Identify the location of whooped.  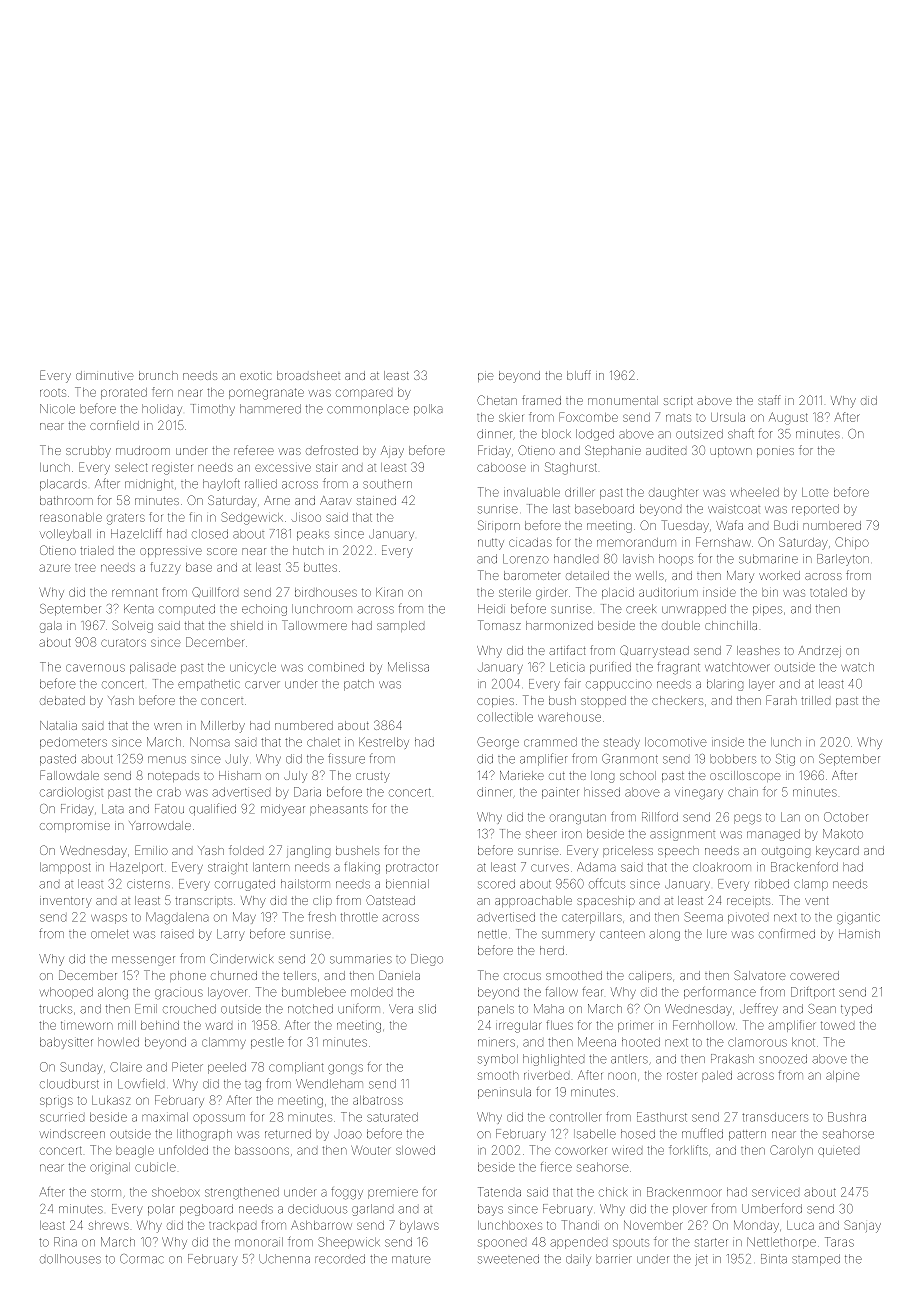
(66, 993).
